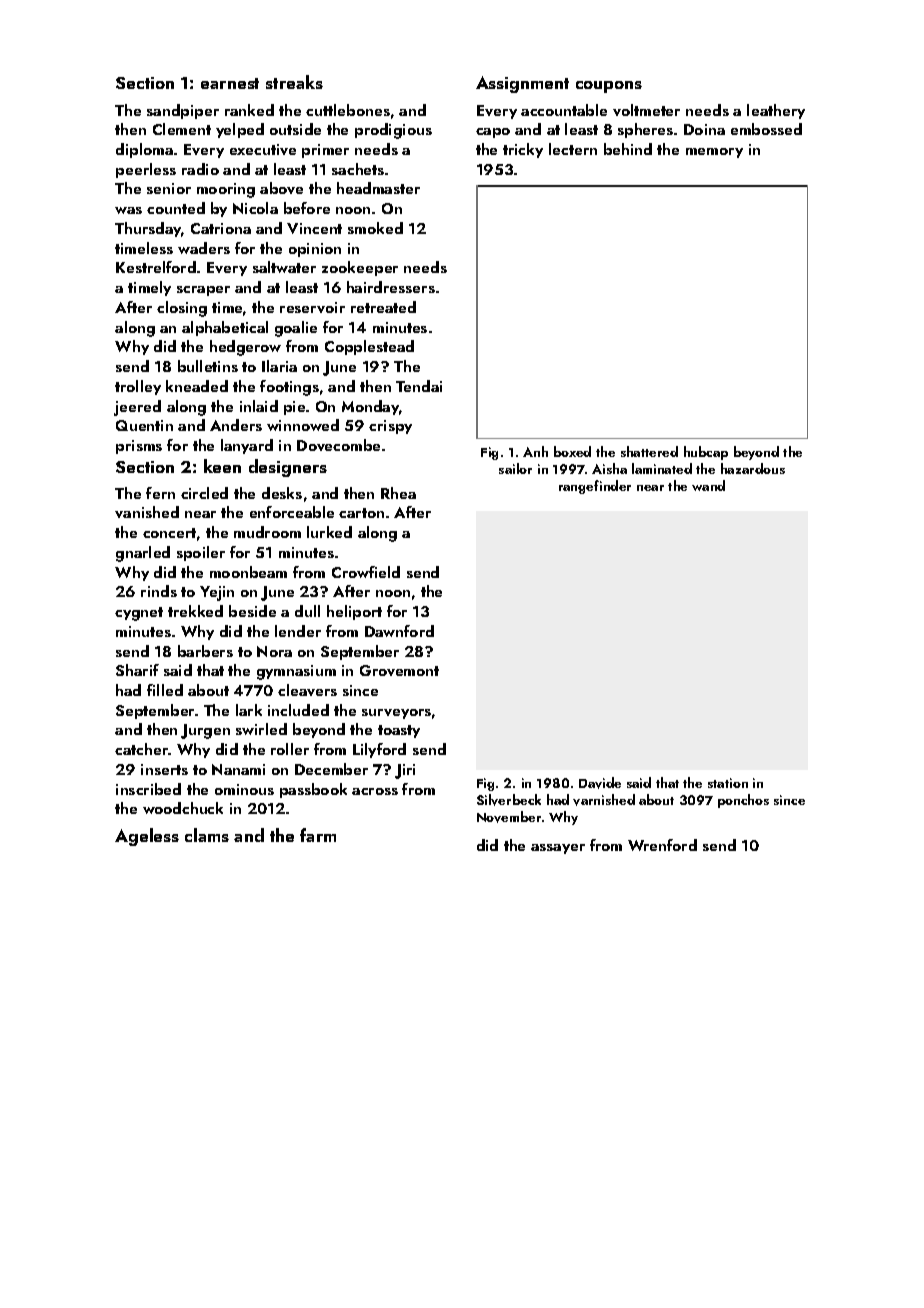  What do you see at coordinates (399, 670) in the page?
I see `Grovemont` at bounding box center [399, 670].
